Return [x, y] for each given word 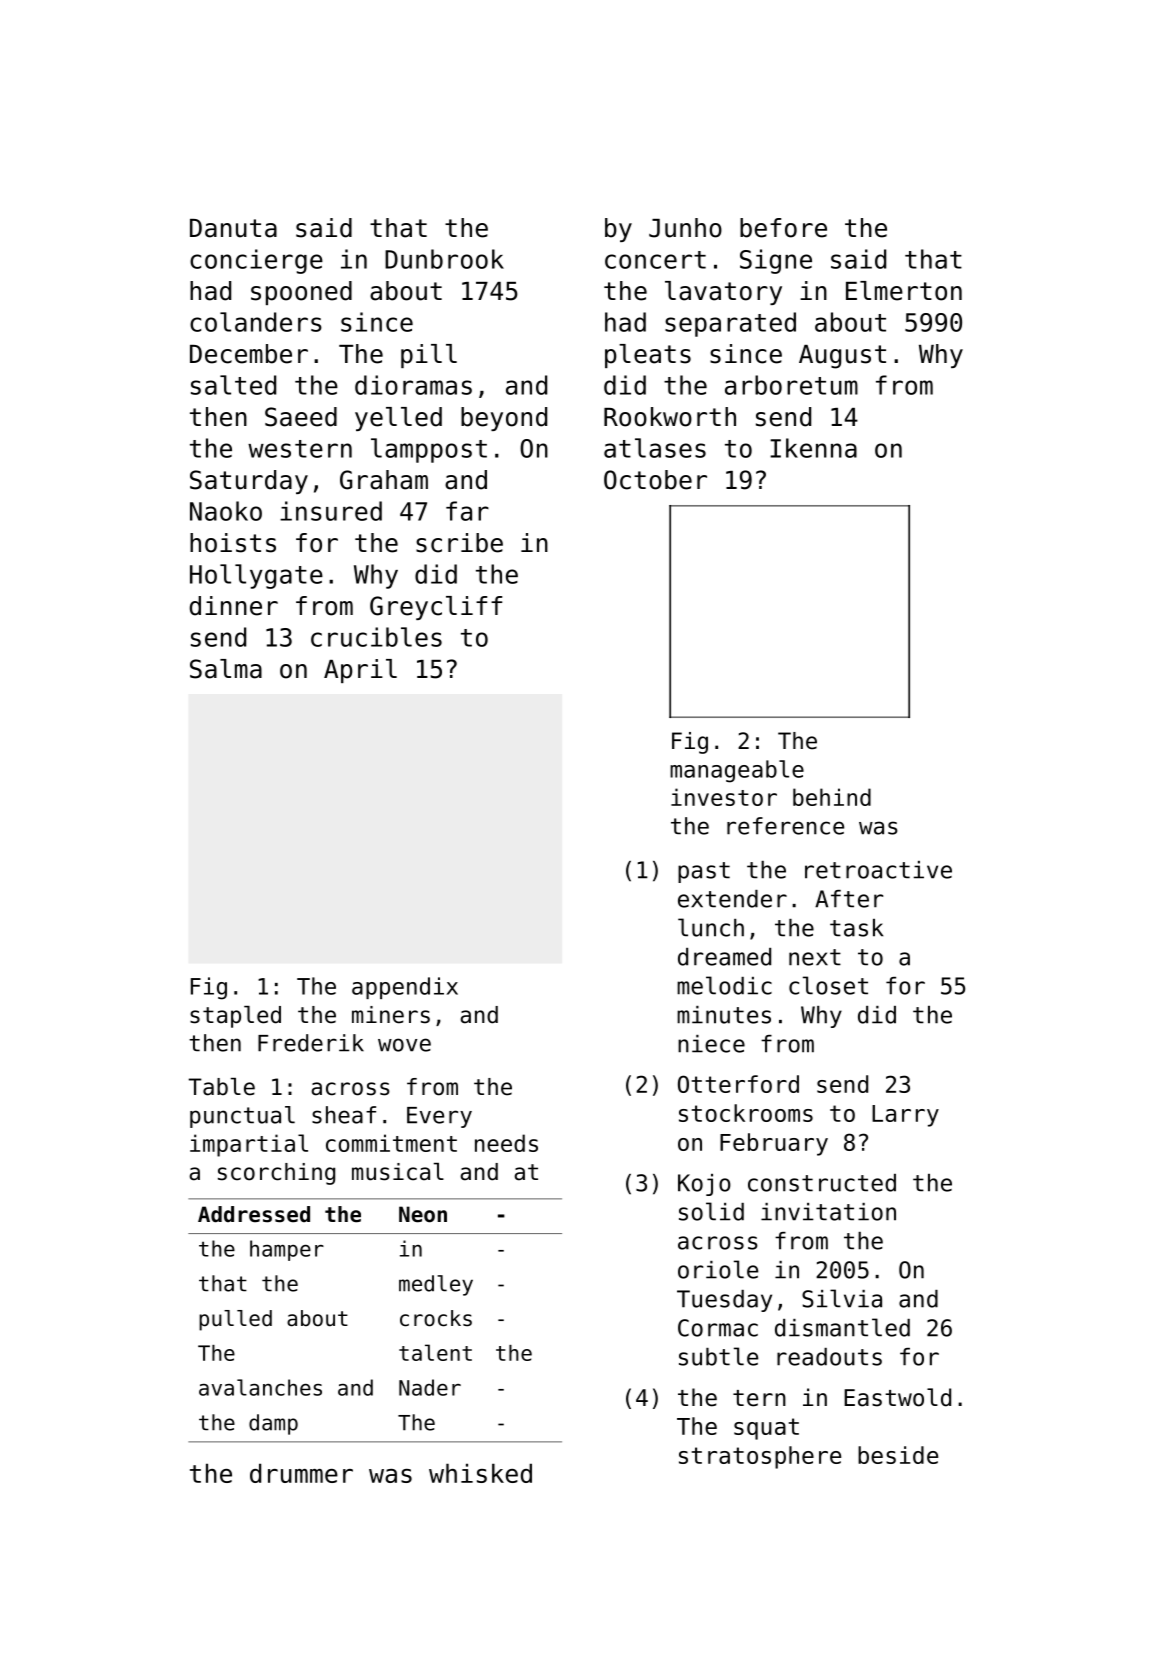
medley [436, 1285]
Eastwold [897, 1397]
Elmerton [904, 291]
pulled [235, 1320]
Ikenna [813, 448]
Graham [384, 480]
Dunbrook [444, 259]
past [704, 872]
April [360, 671]
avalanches [260, 1387]
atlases [655, 448]
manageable [737, 771]
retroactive [878, 870]
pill [429, 356]
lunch [711, 927]
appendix [405, 988]
